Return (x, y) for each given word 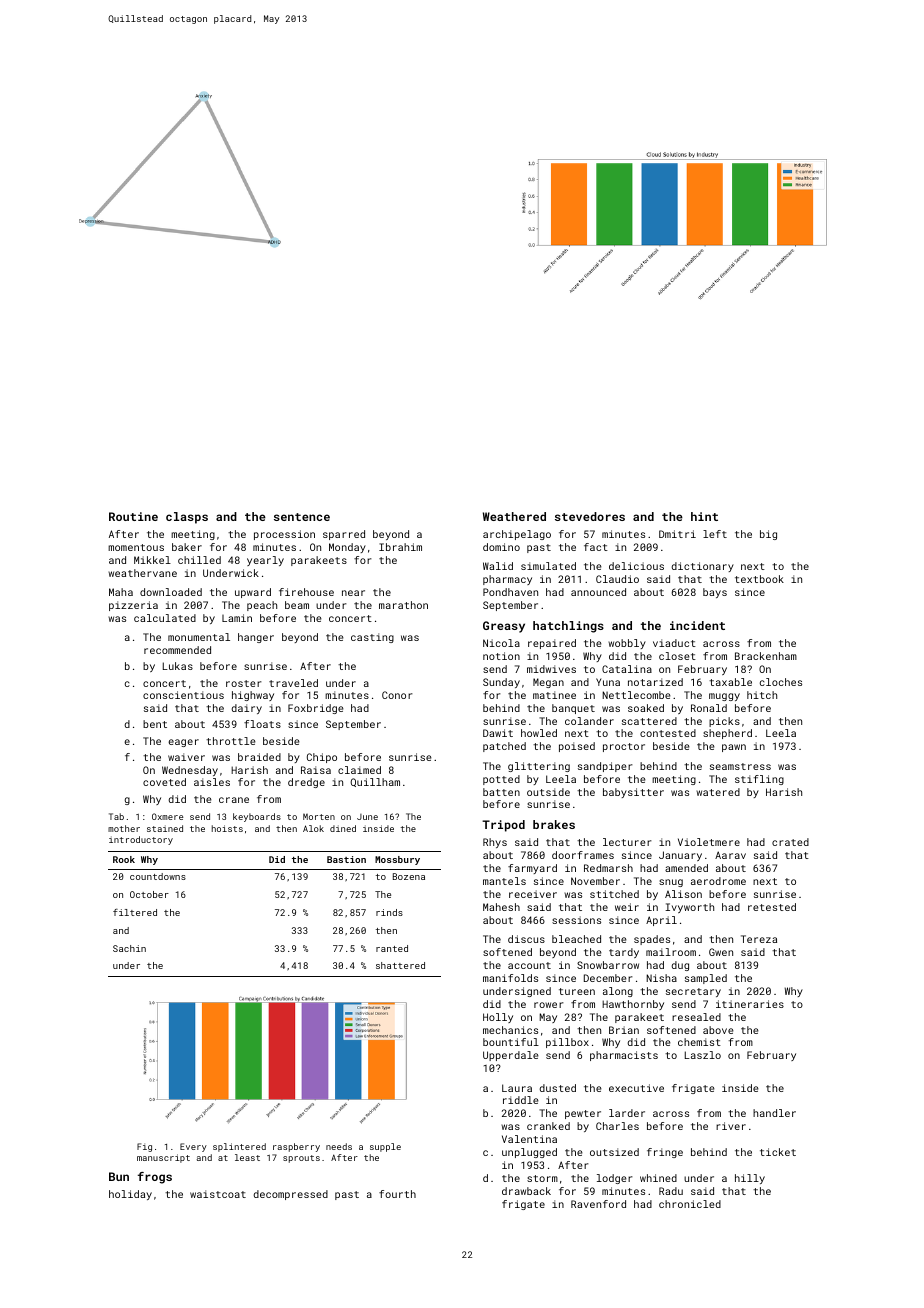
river (731, 1126)
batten (501, 792)
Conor (397, 695)
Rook (124, 859)
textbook (759, 579)
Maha (121, 592)
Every (193, 1147)
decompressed (290, 1195)
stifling (759, 780)
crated (790, 842)
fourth (397, 1194)
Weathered (514, 516)
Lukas (178, 666)
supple (385, 1147)
